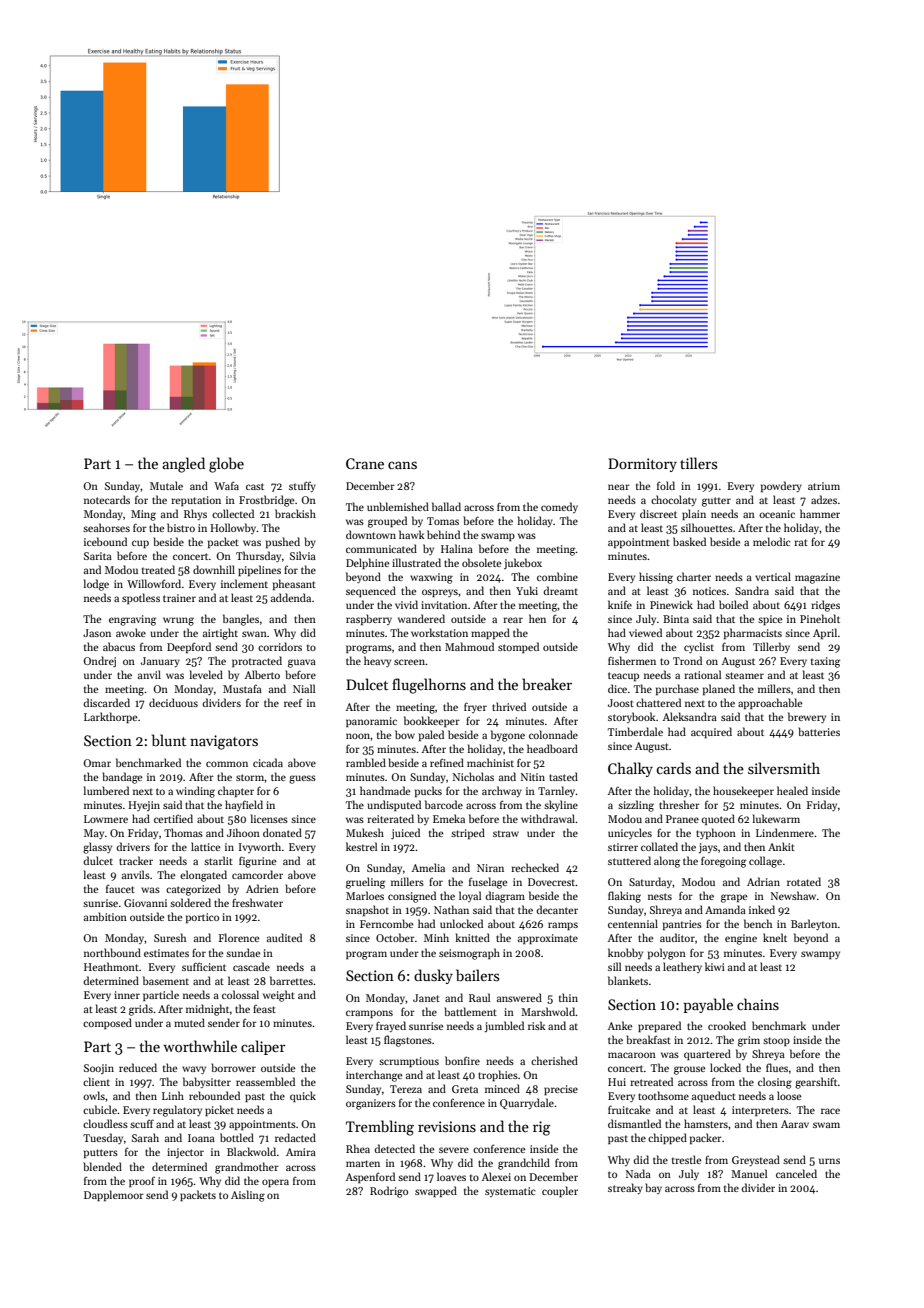  What do you see at coordinates (620, 604) in the screenshot?
I see `knife` at bounding box center [620, 604].
